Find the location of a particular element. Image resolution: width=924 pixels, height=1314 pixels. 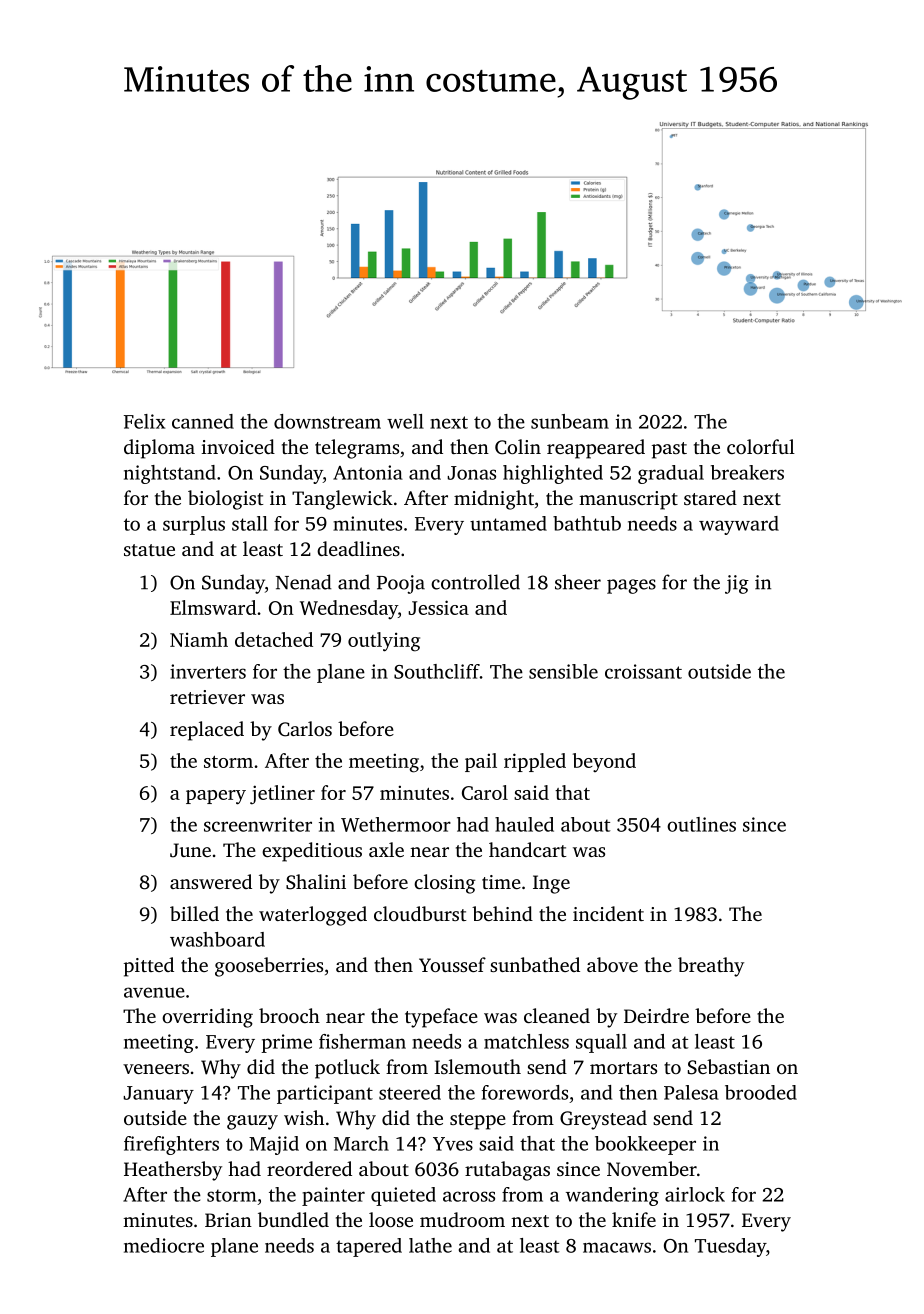

wayward is located at coordinates (739, 525).
